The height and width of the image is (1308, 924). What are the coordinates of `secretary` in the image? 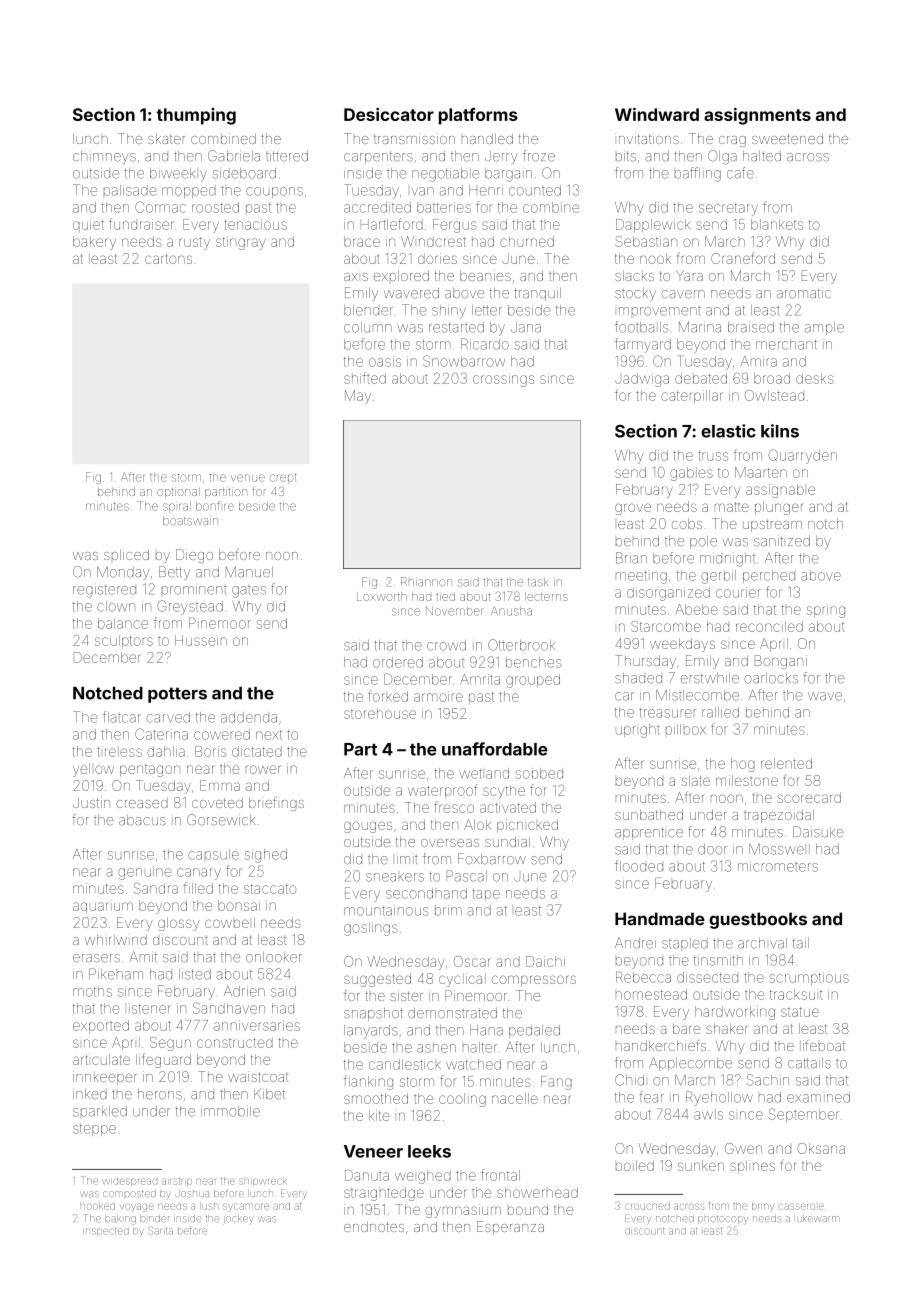 It's located at (728, 209).
